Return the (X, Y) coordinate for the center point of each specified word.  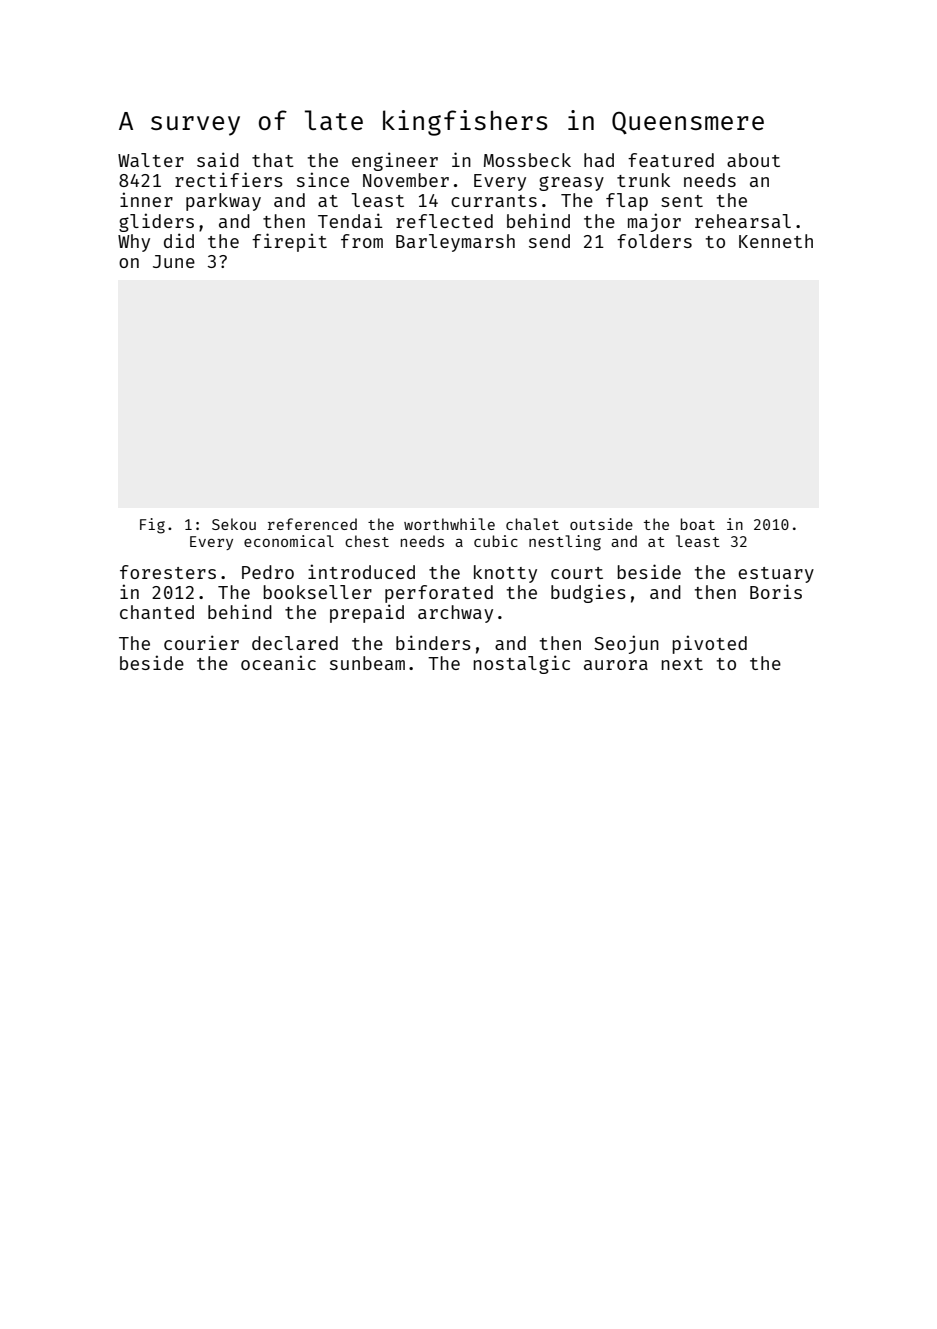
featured (671, 160)
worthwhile (449, 524)
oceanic (278, 662)
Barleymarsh (455, 243)
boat (698, 524)
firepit (289, 242)
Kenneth (776, 241)
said (218, 159)
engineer (395, 161)
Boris (776, 591)
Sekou (234, 524)
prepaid (367, 613)
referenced (312, 524)
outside (601, 524)
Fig (152, 526)
